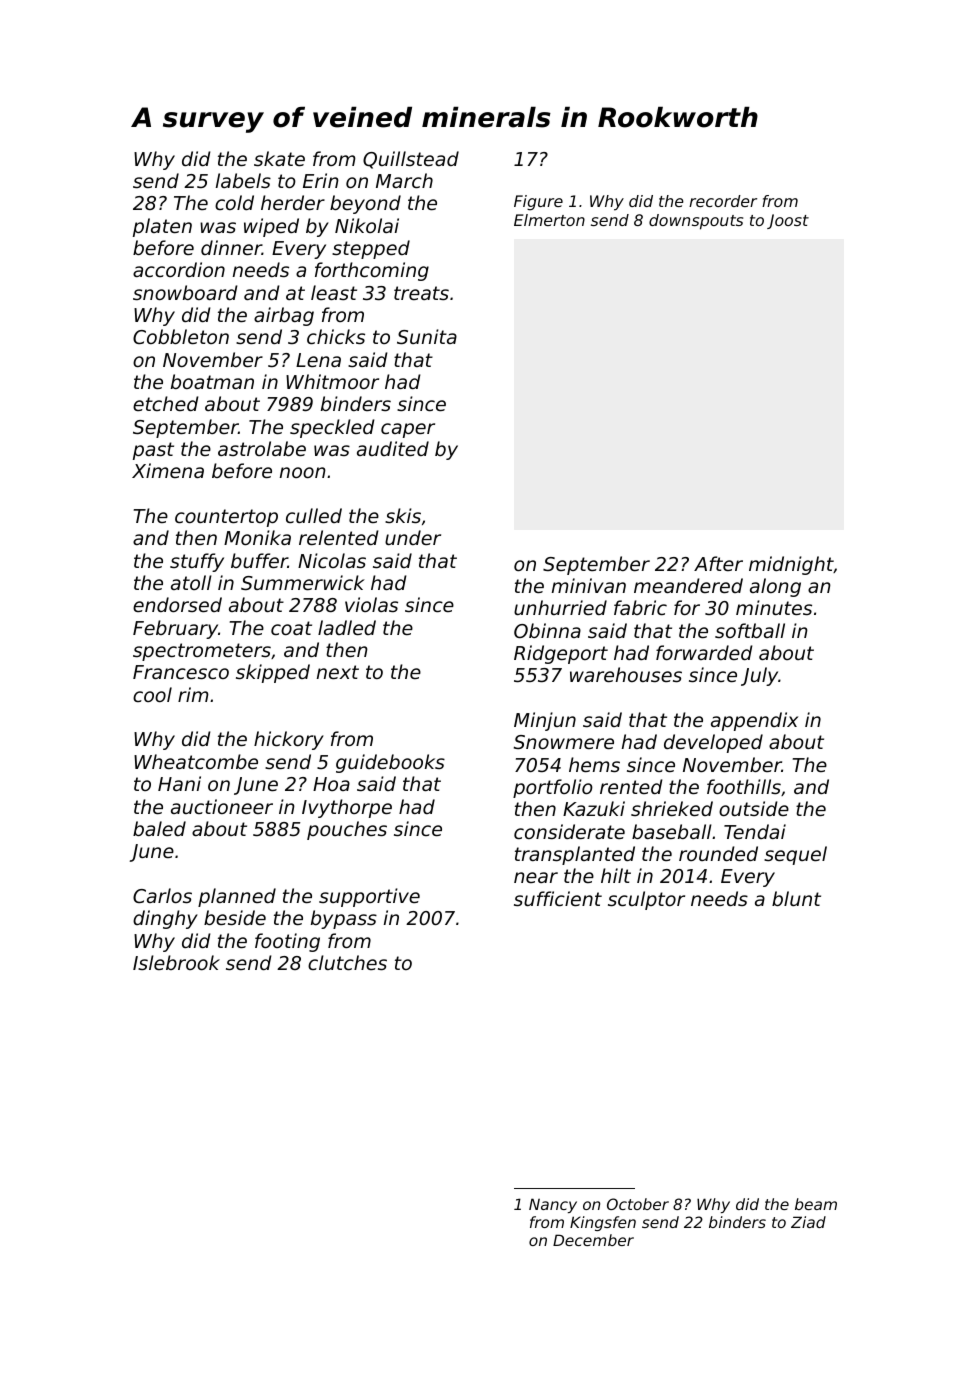 The height and width of the screenshot is (1388, 977). What do you see at coordinates (553, 1205) in the screenshot?
I see `Nancy` at bounding box center [553, 1205].
